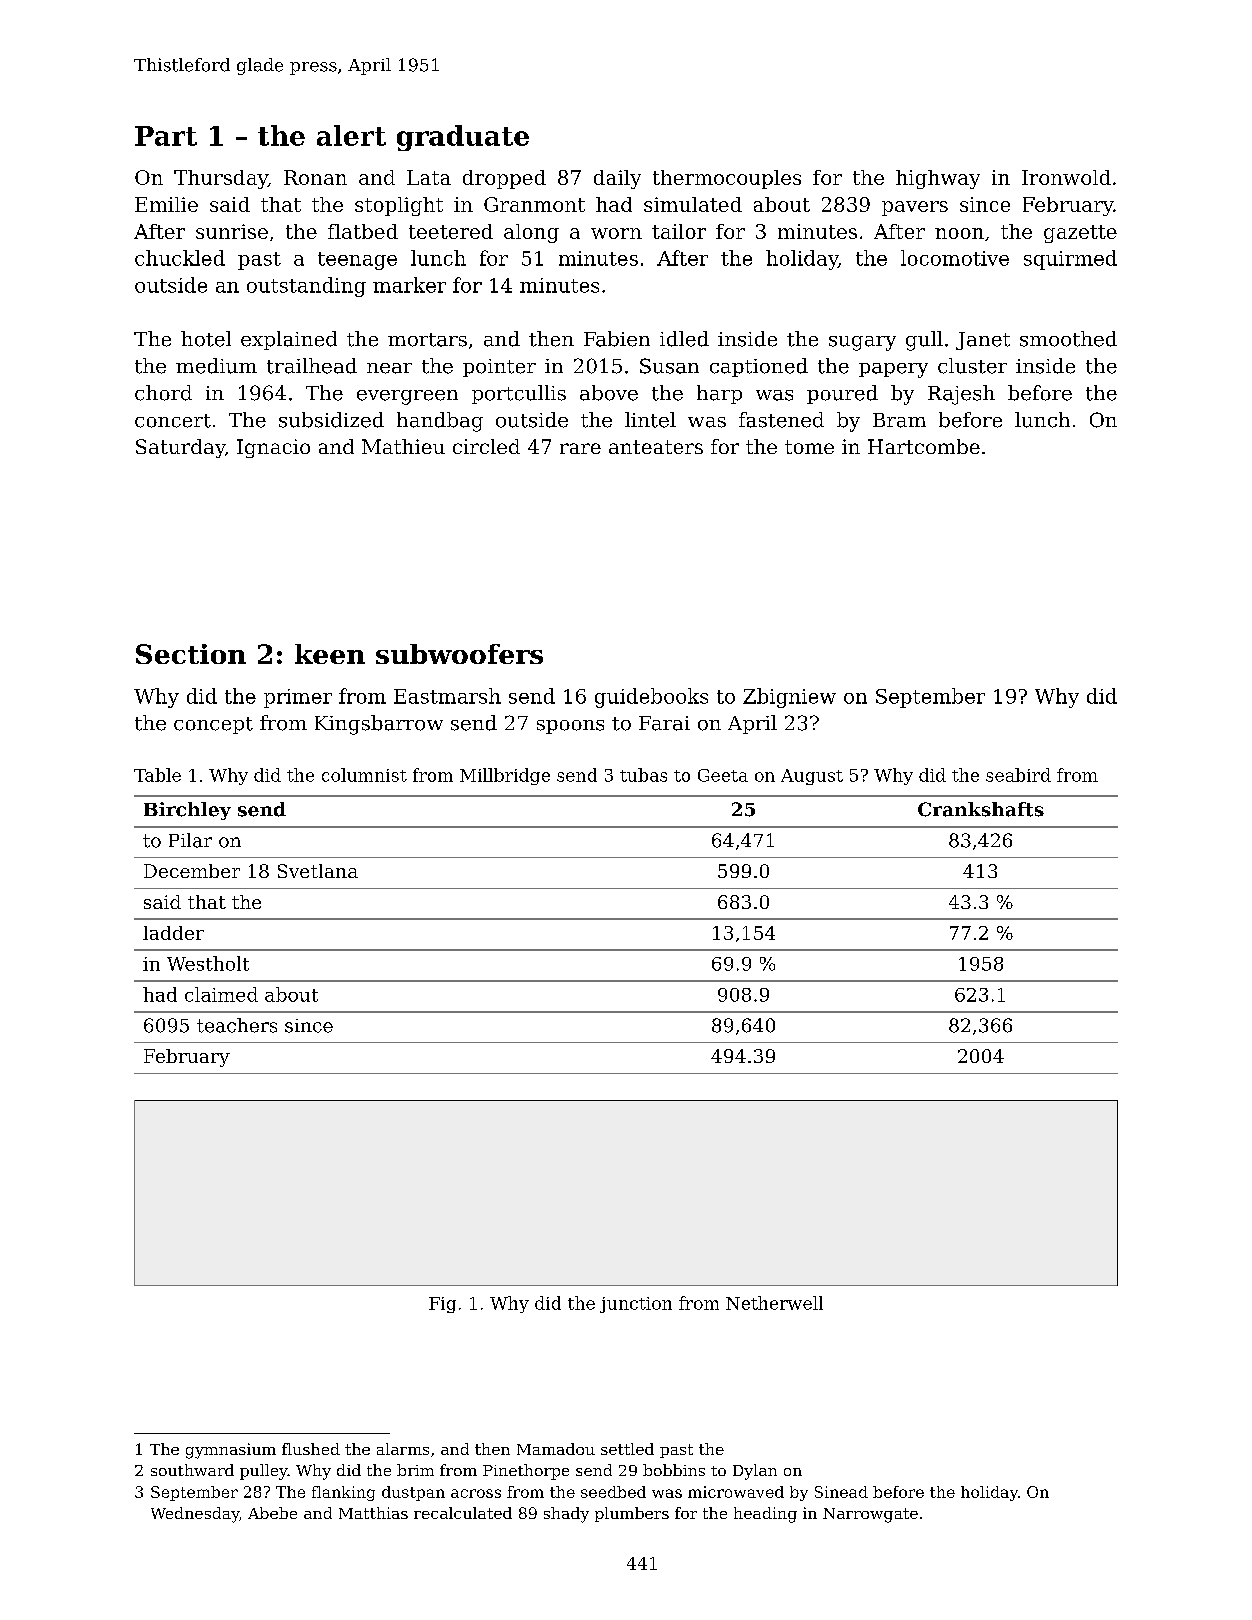  What do you see at coordinates (617, 179) in the screenshot?
I see `daily` at bounding box center [617, 179].
